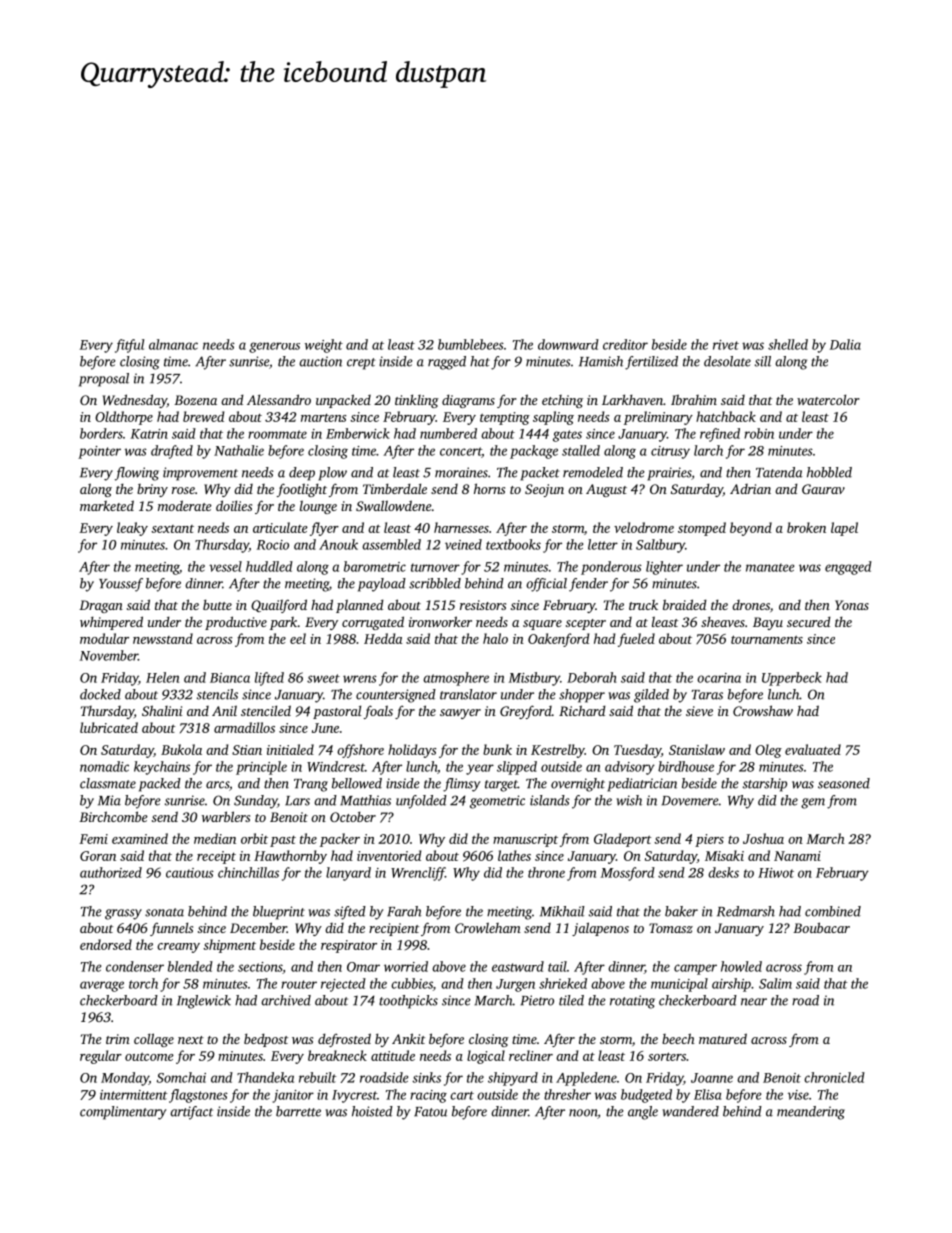 The image size is (952, 1233). I want to click on ocarina, so click(719, 678).
